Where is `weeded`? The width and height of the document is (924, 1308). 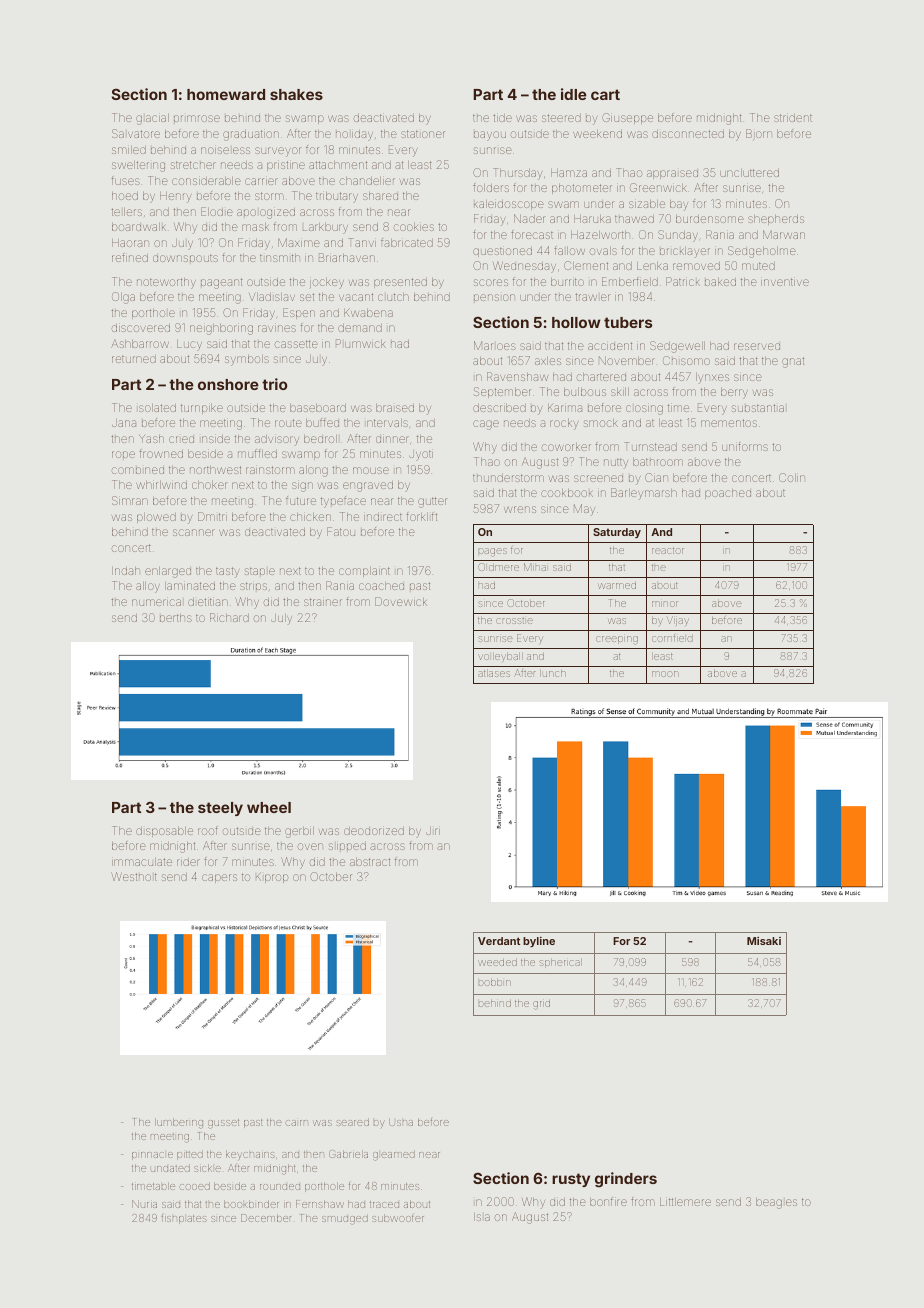
weeded is located at coordinates (498, 962).
